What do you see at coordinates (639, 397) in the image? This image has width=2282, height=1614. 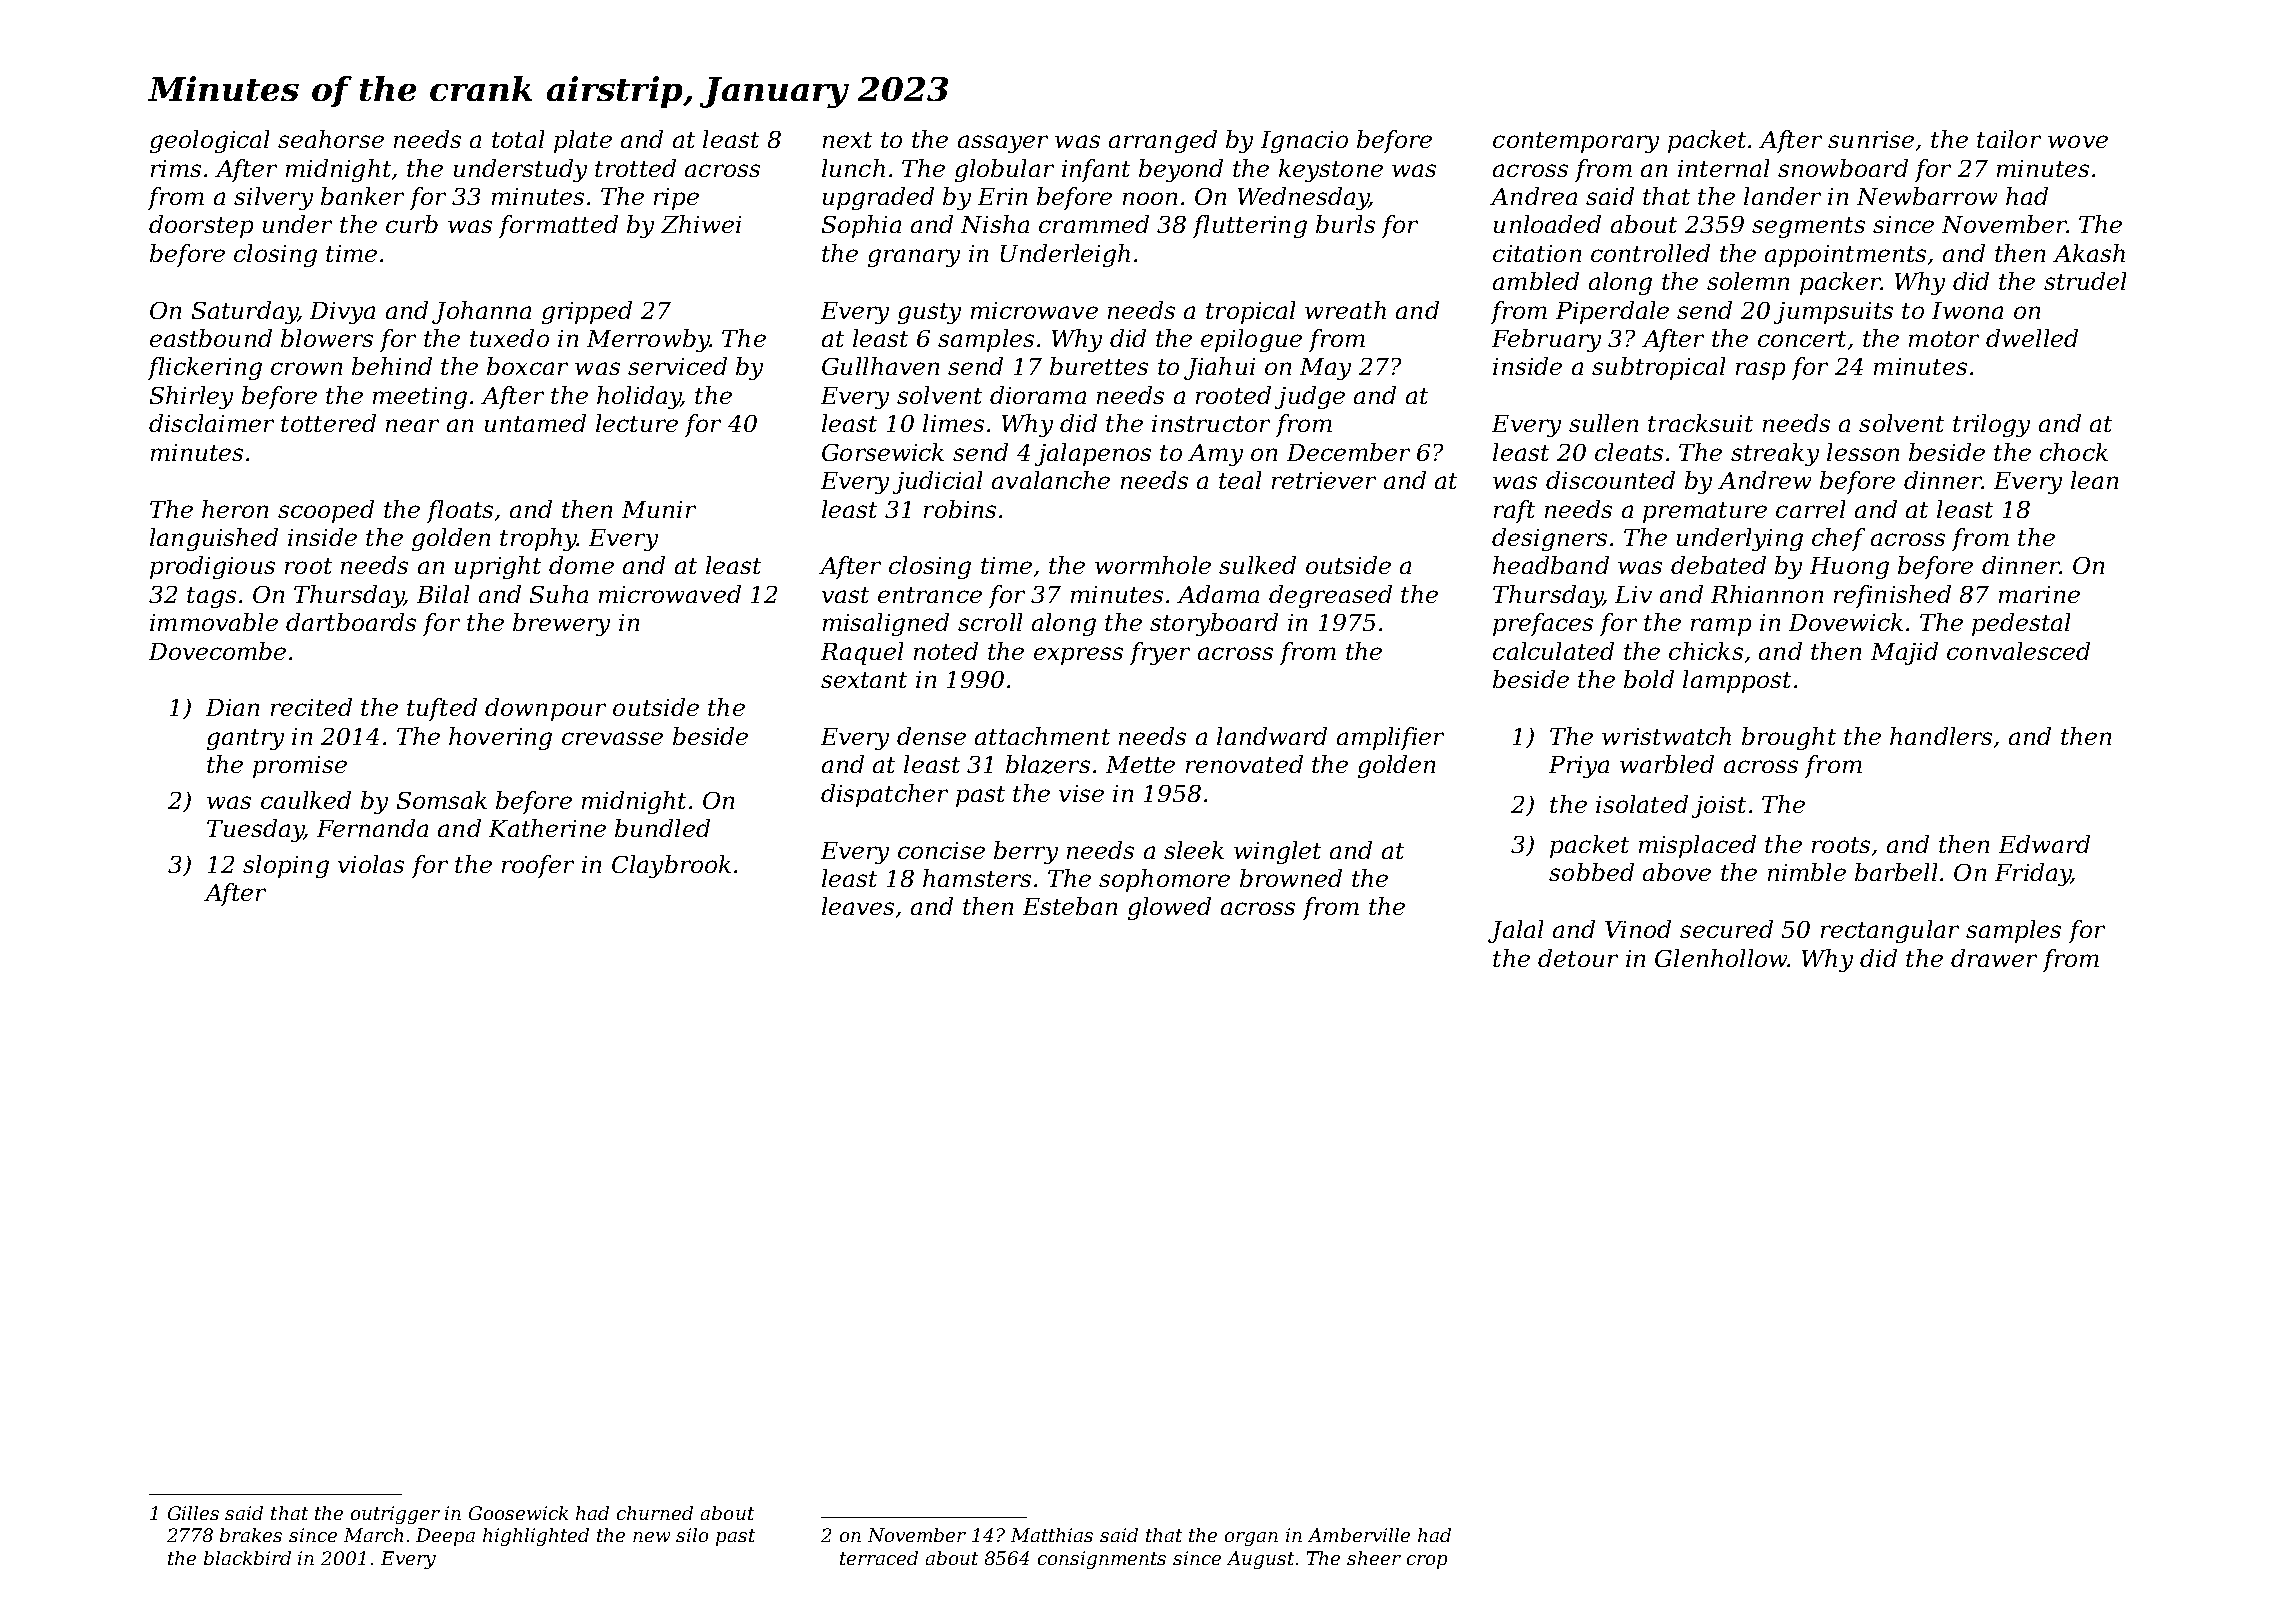 I see `holiday` at bounding box center [639, 397].
